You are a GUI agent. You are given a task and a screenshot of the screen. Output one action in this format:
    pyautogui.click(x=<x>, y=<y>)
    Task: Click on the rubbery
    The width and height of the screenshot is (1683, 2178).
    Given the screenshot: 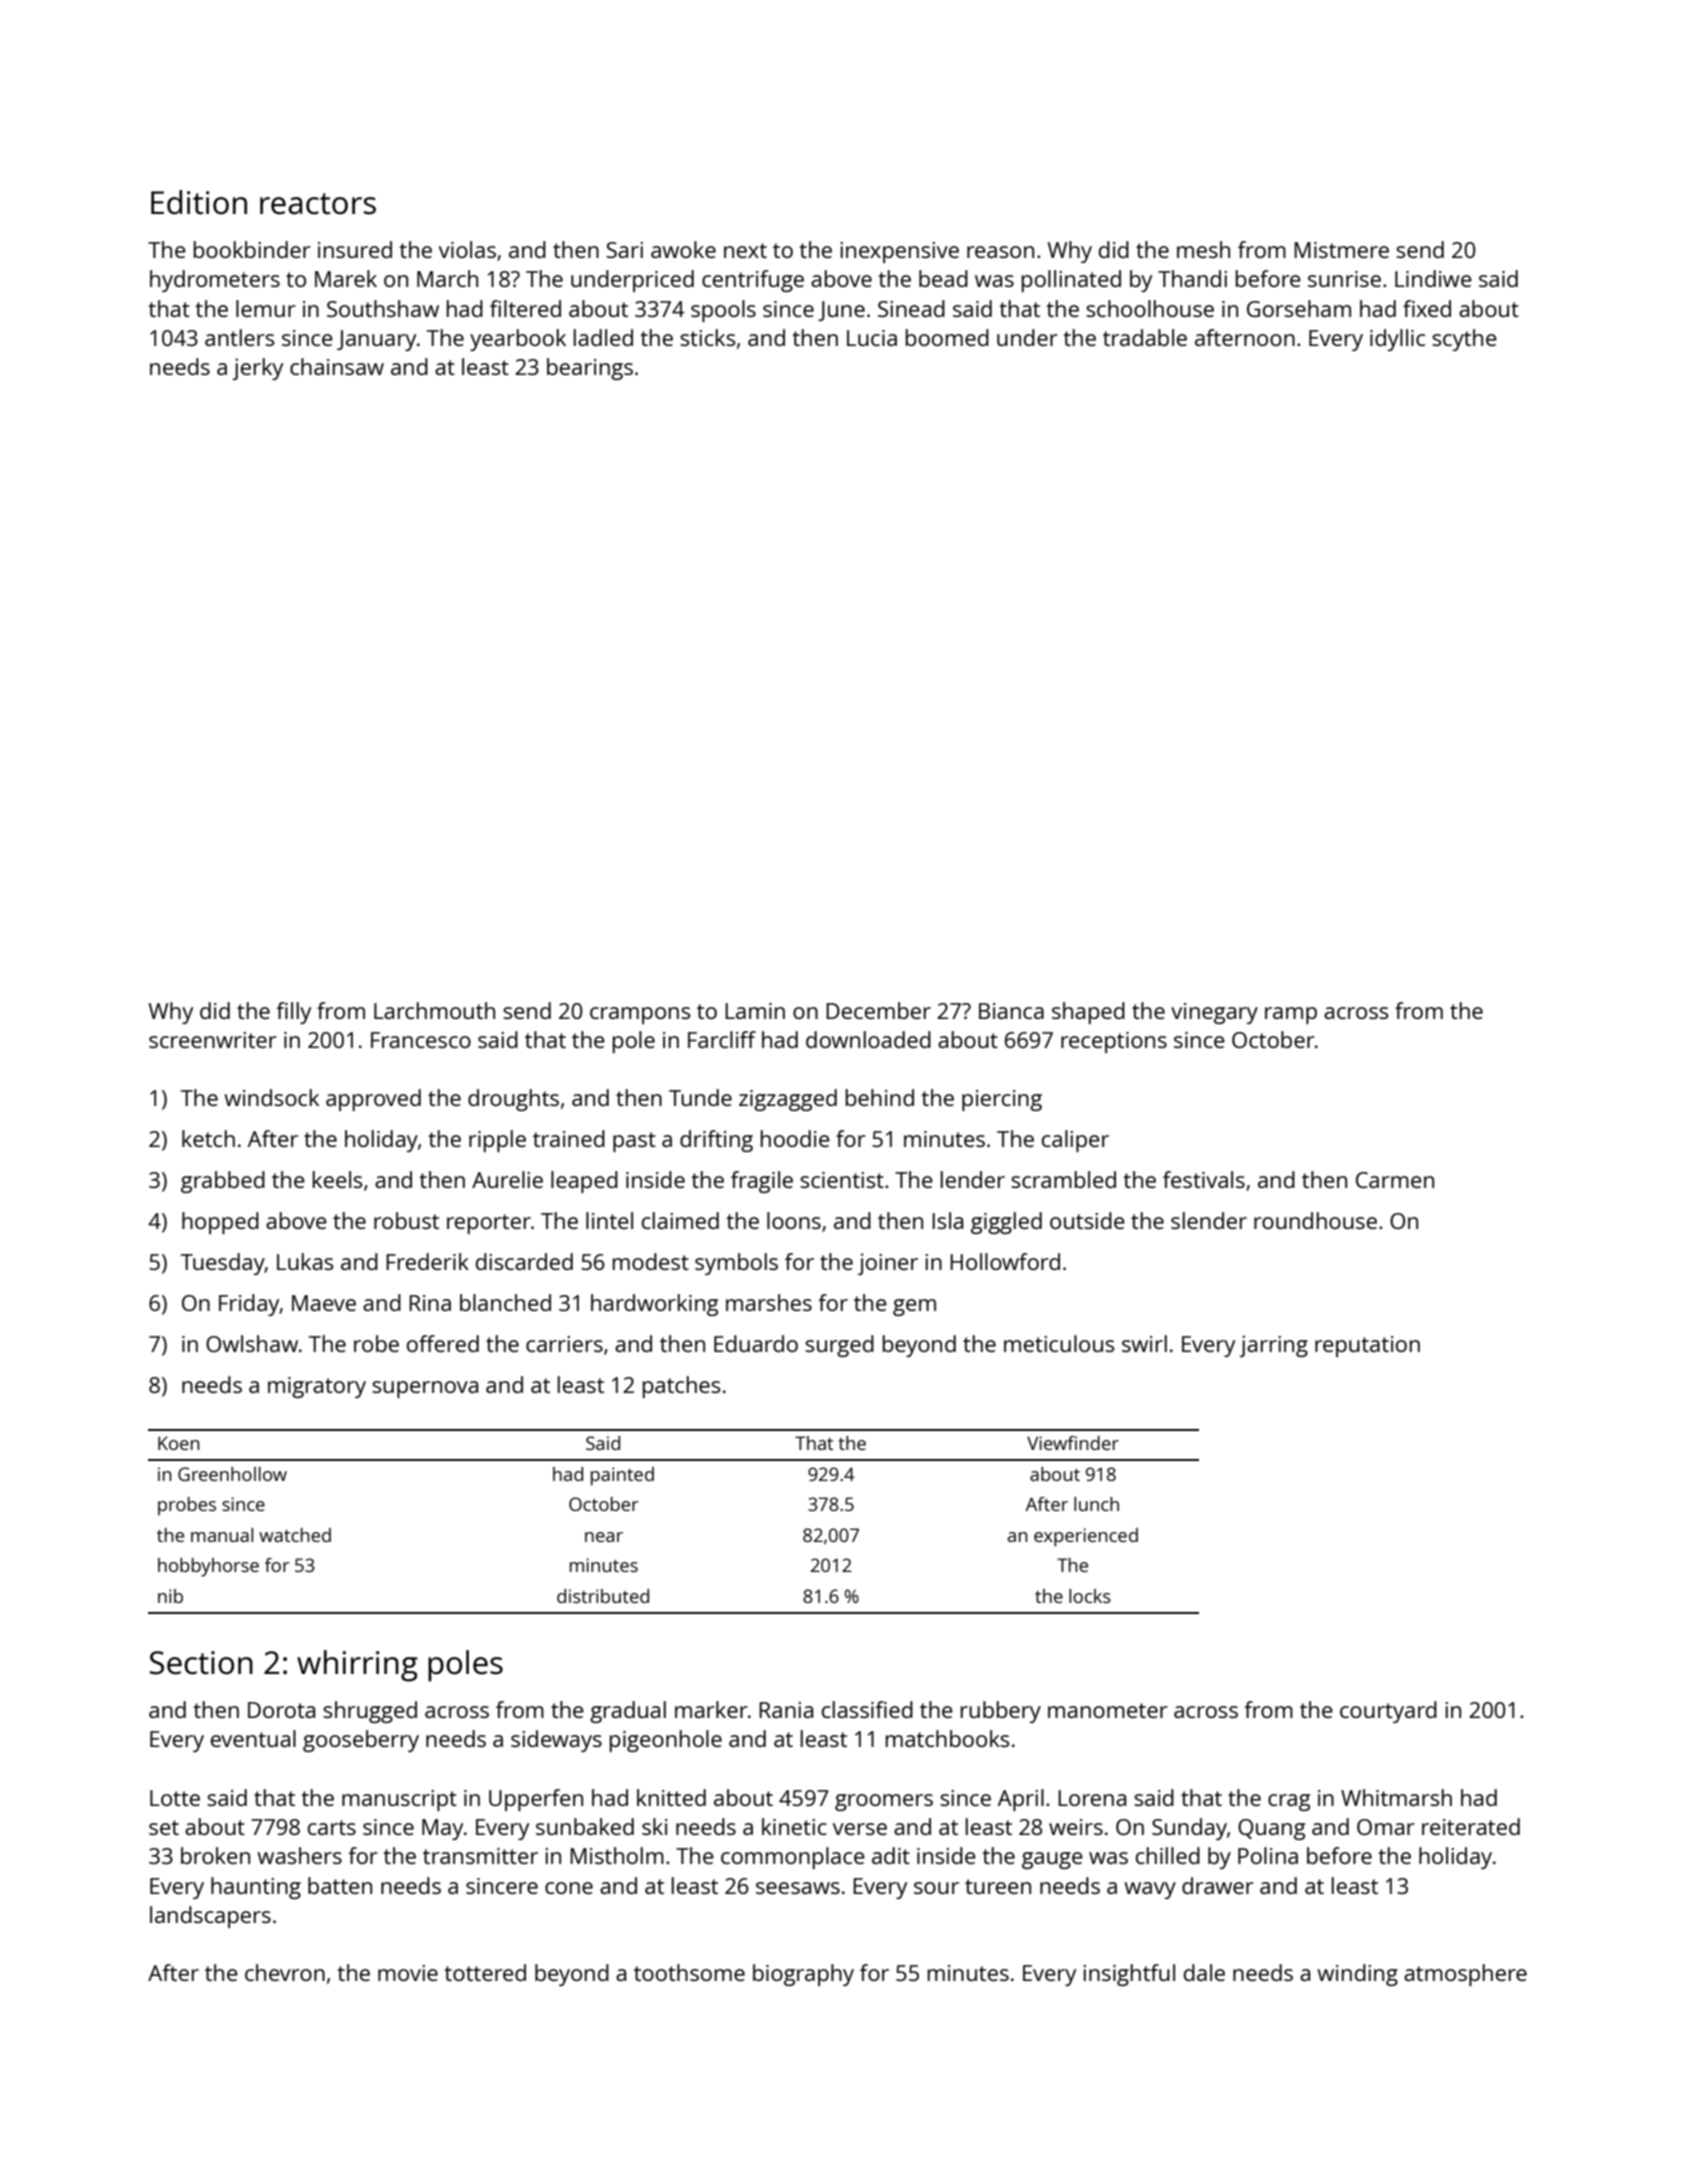 What is the action you would take?
    pyautogui.click(x=1001, y=1712)
